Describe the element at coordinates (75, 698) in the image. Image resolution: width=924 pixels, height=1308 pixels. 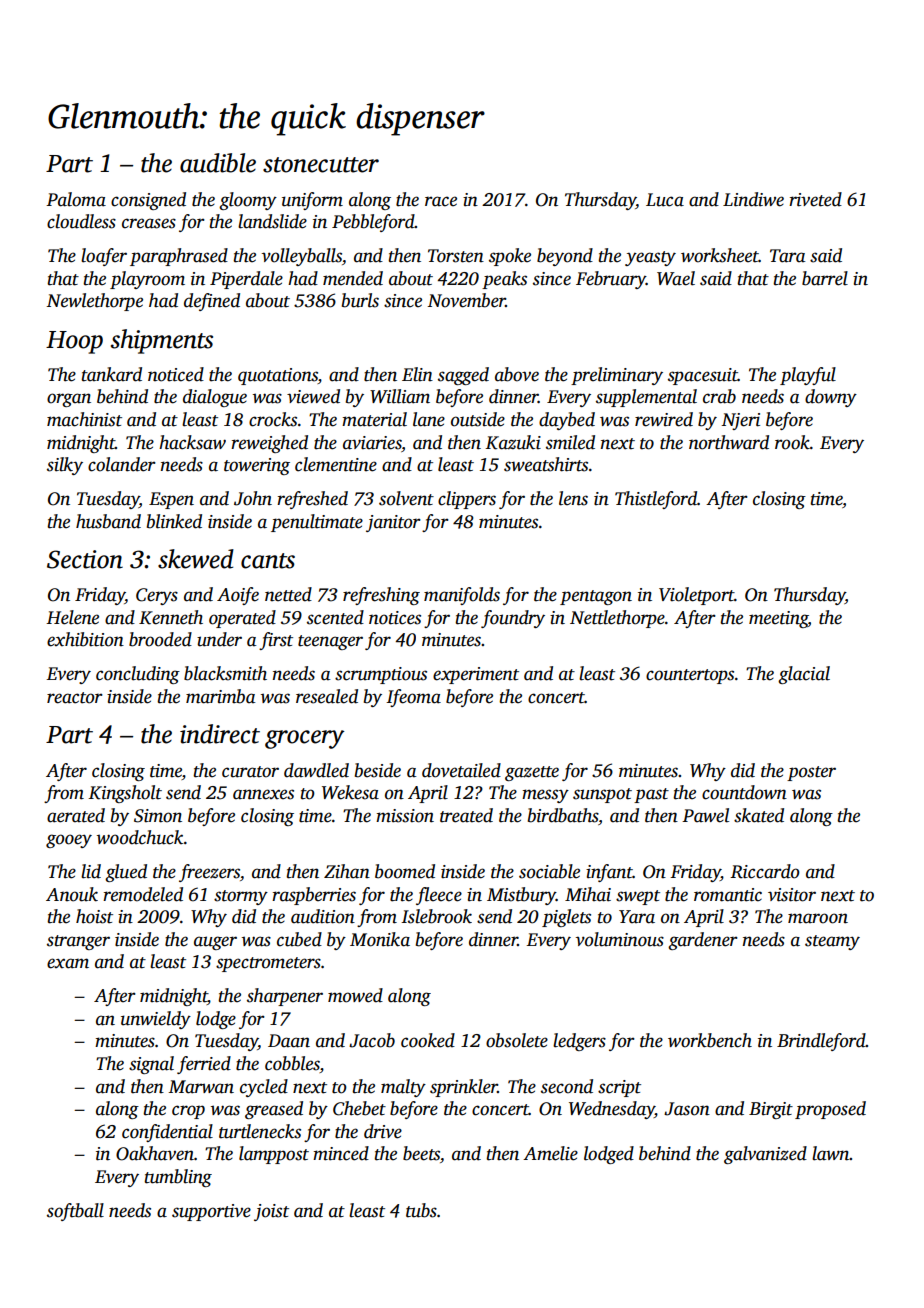
I see `reactor` at that location.
